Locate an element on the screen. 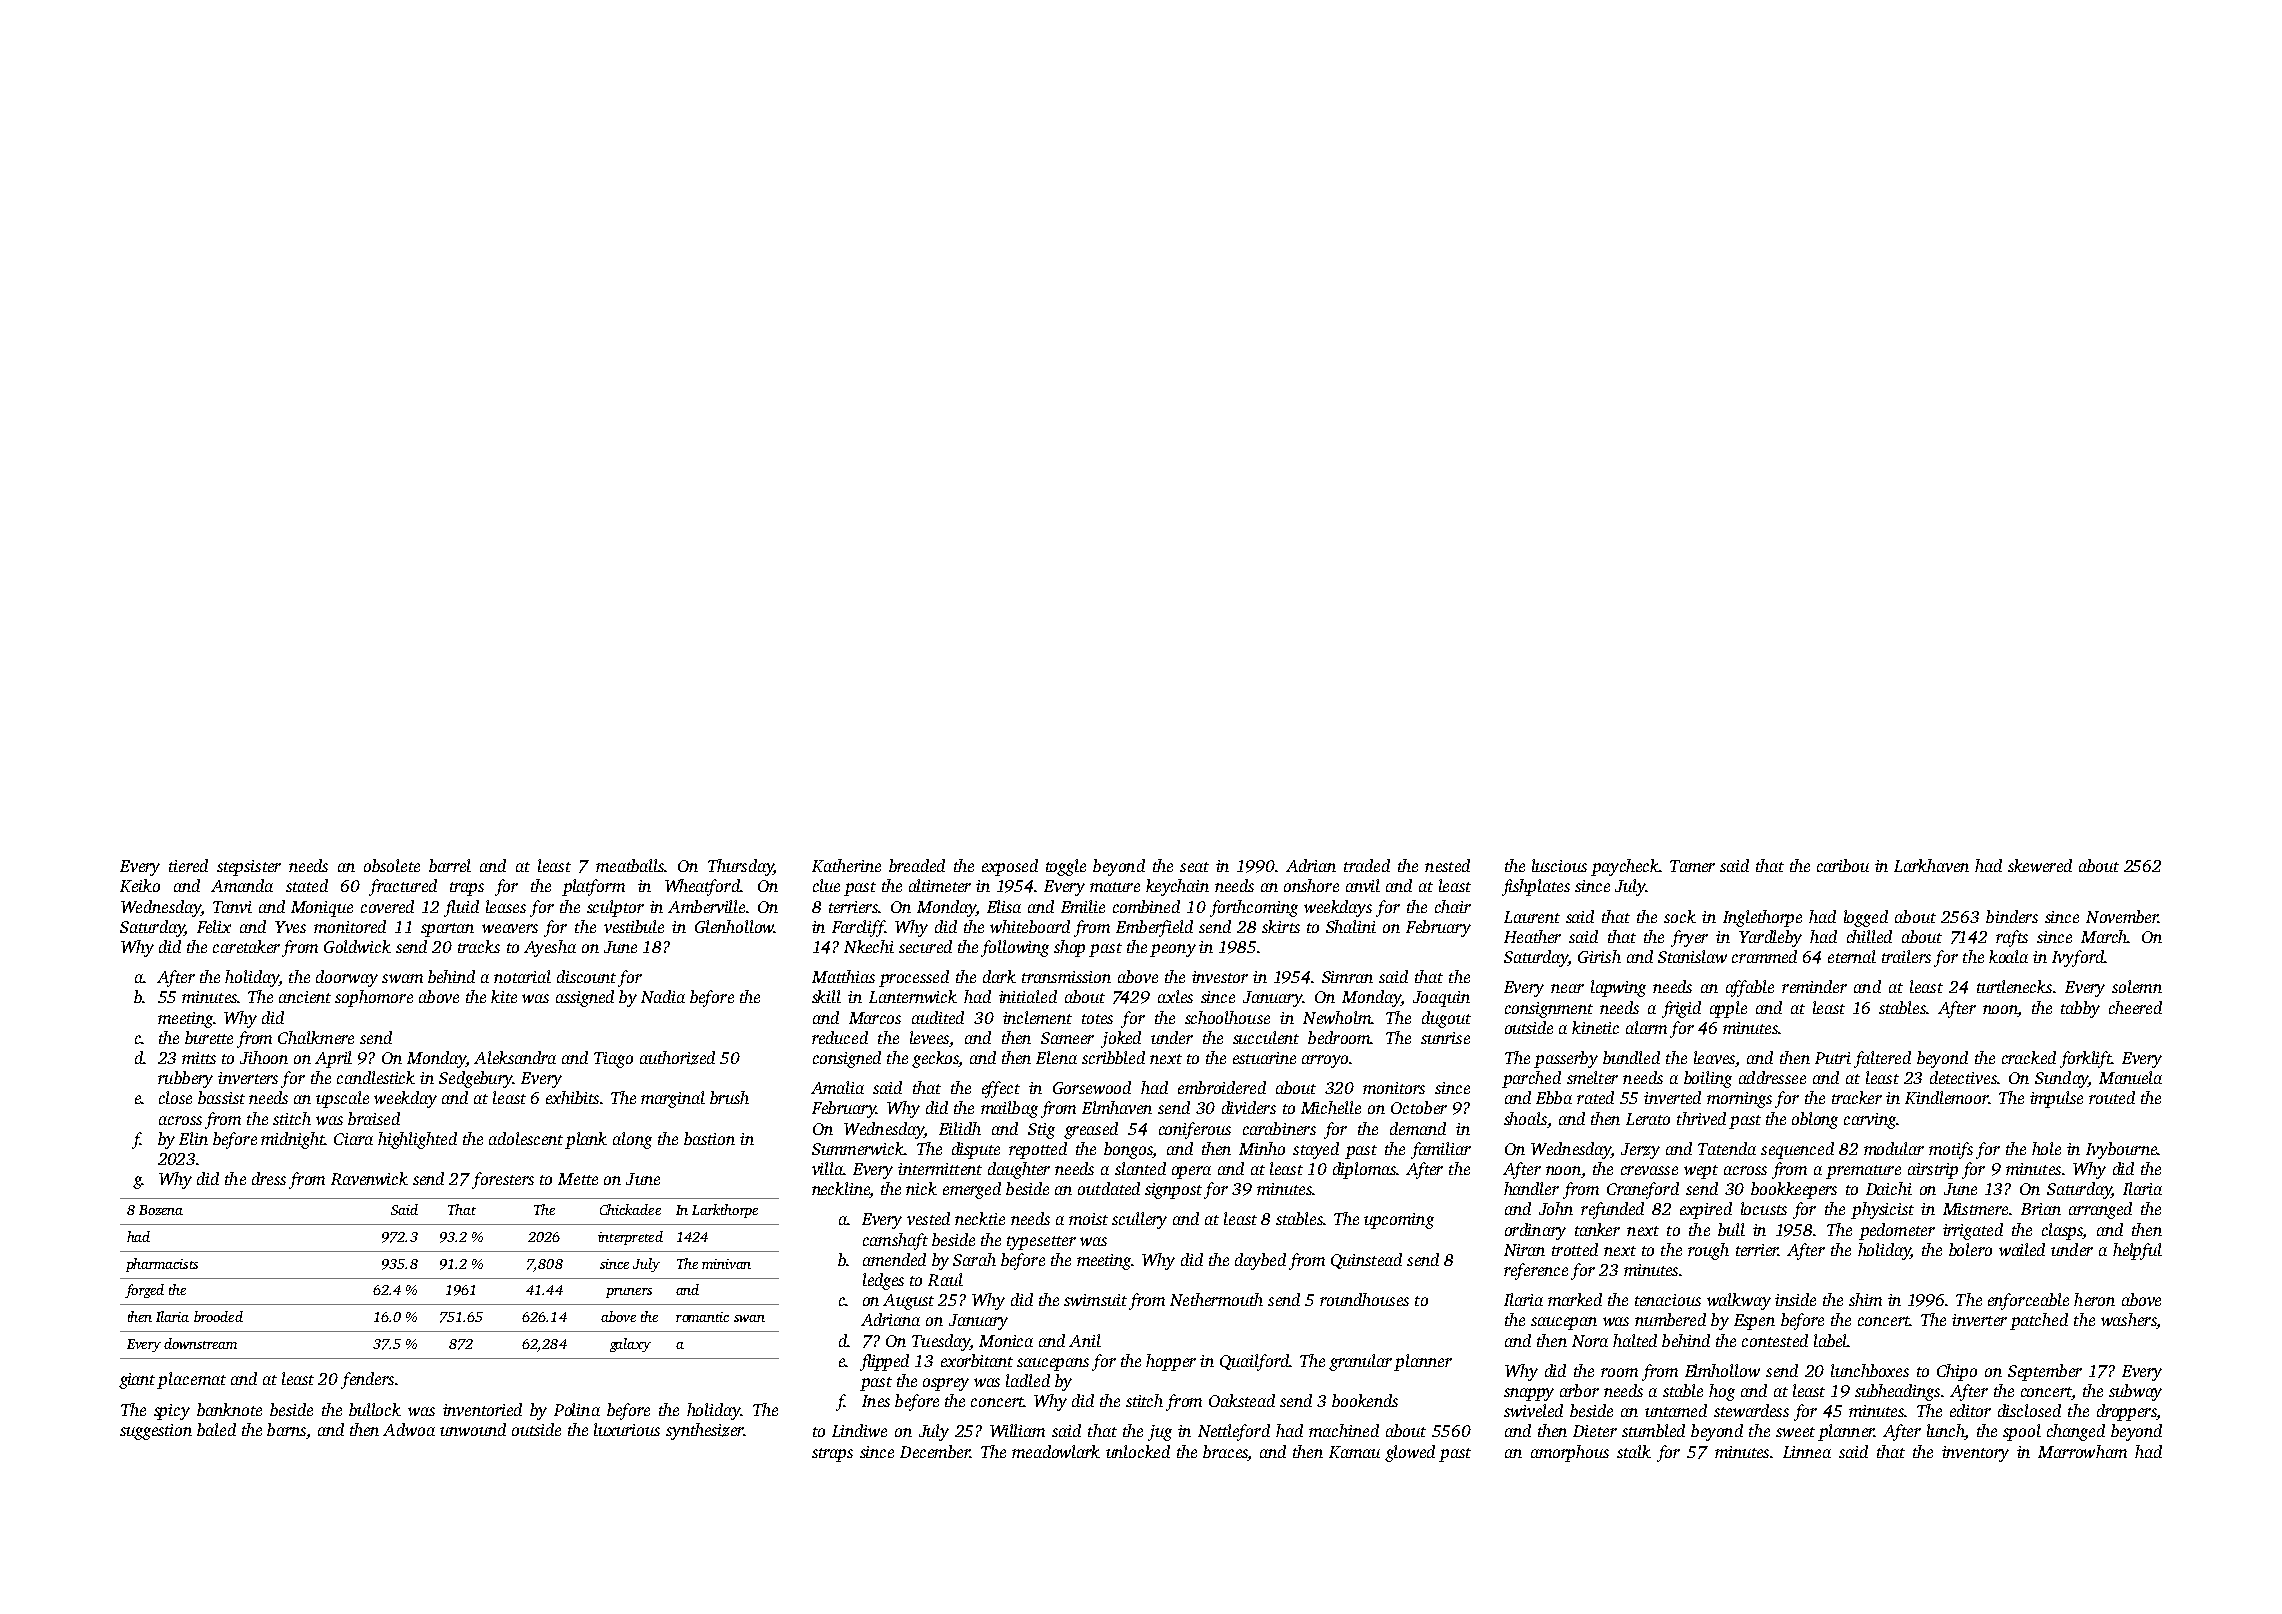 Image resolution: width=2282 pixels, height=1614 pixels. Girish is located at coordinates (1599, 956).
